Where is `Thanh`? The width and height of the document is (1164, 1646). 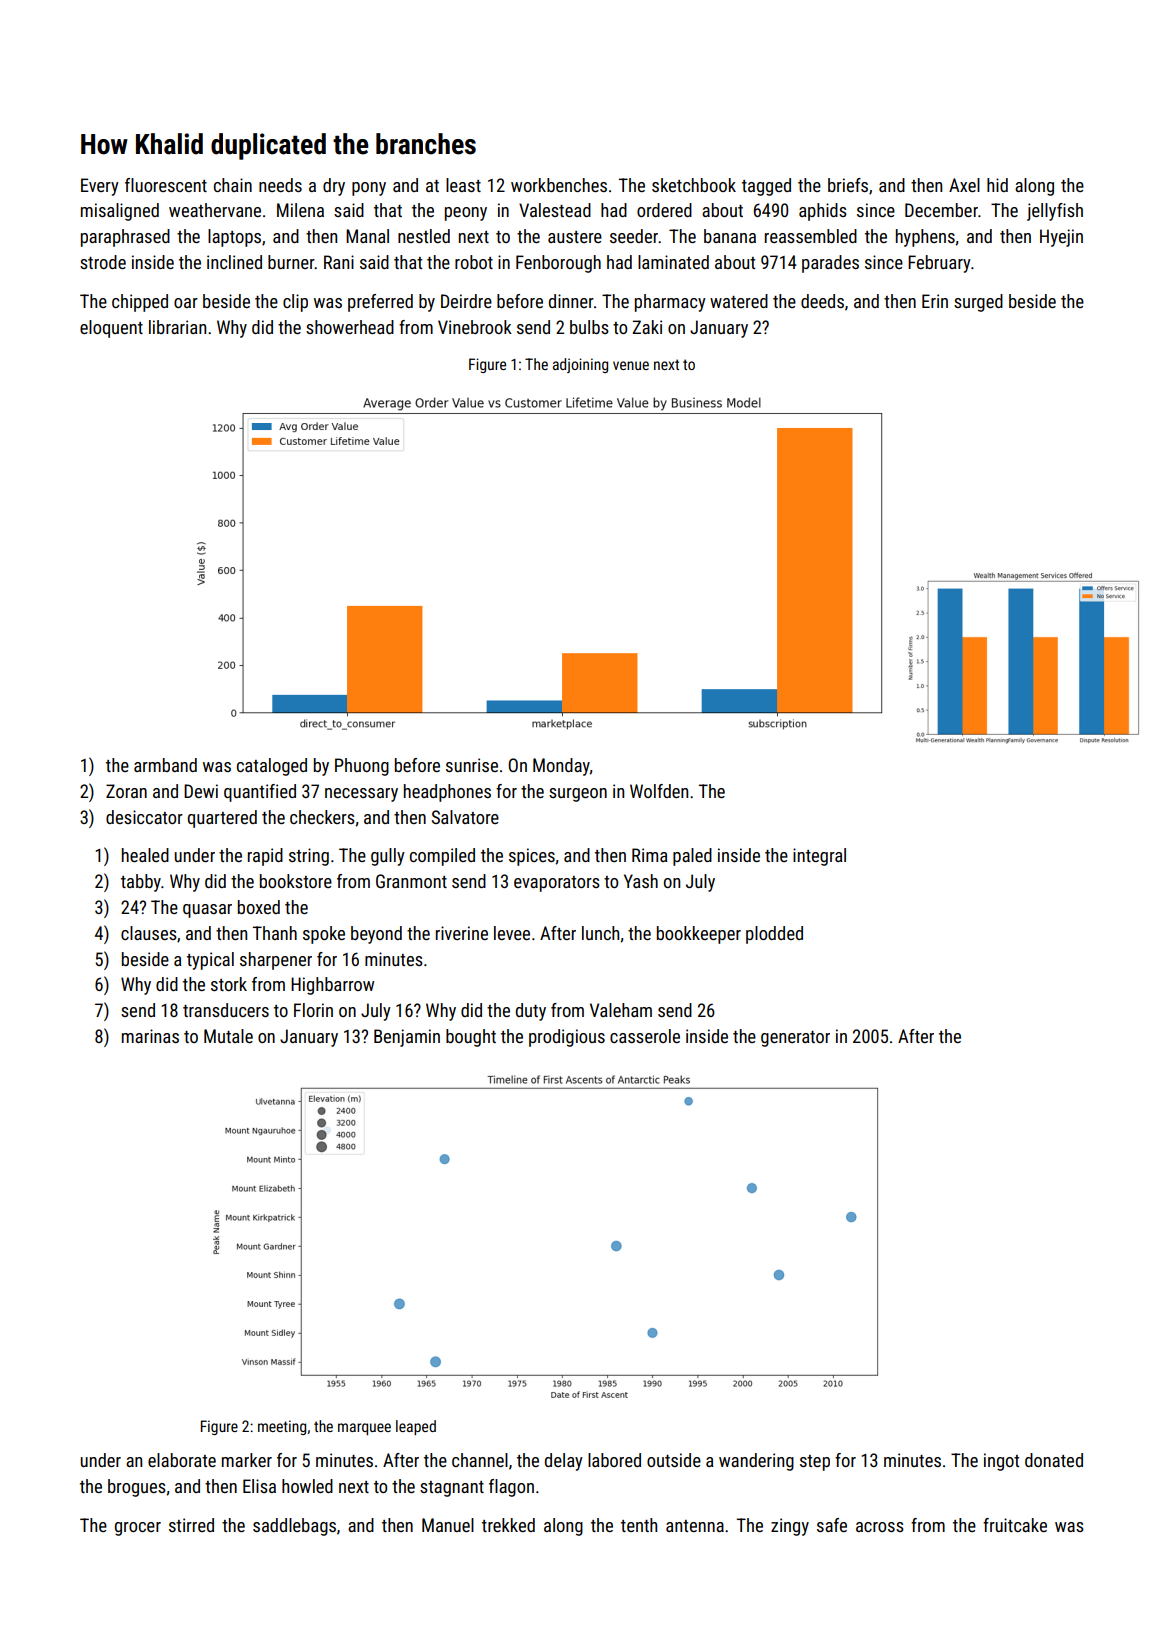
Thanh is located at coordinates (275, 933).
